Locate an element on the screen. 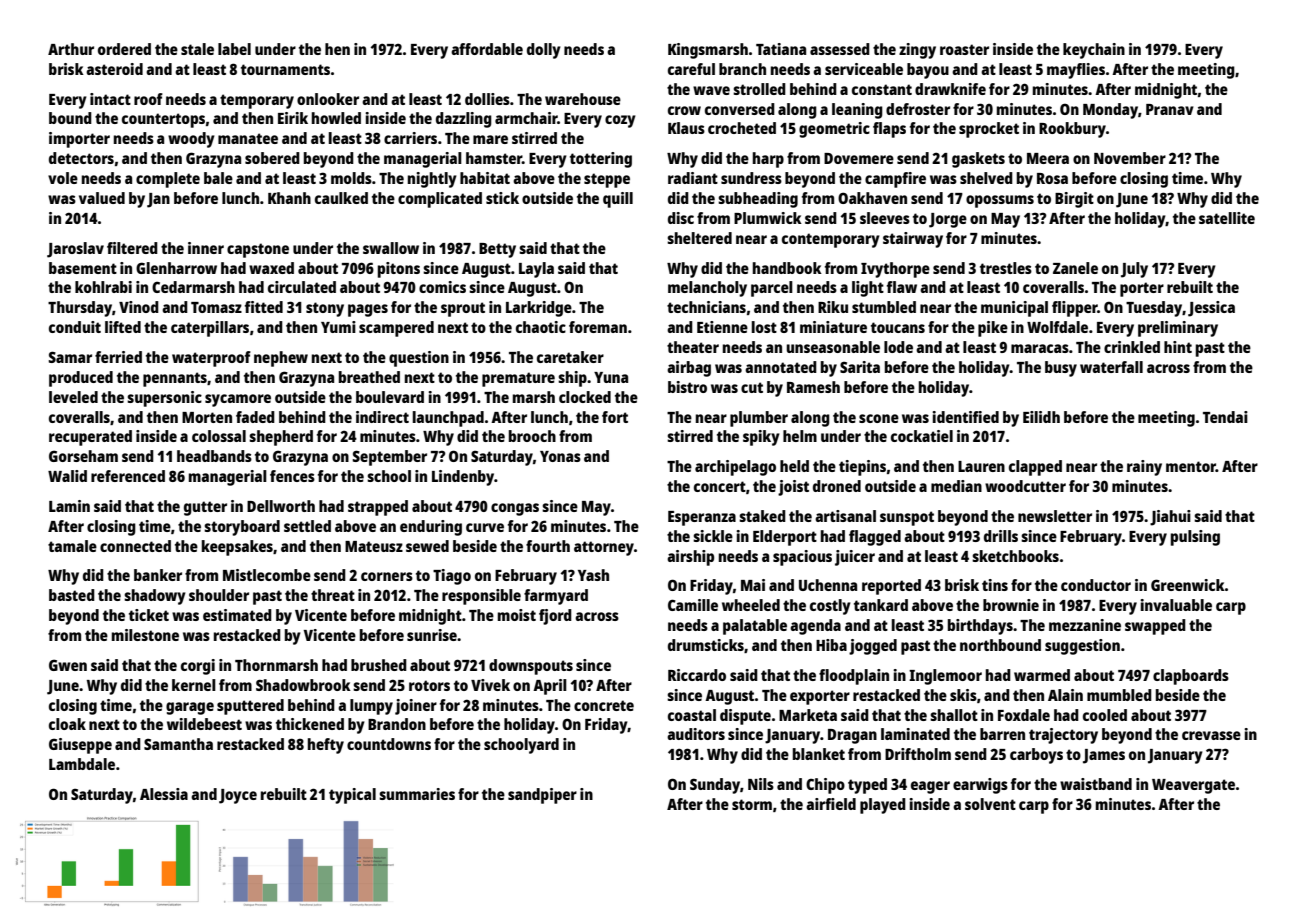 Image resolution: width=1308 pixels, height=924 pixels. colossal is located at coordinates (219, 436).
